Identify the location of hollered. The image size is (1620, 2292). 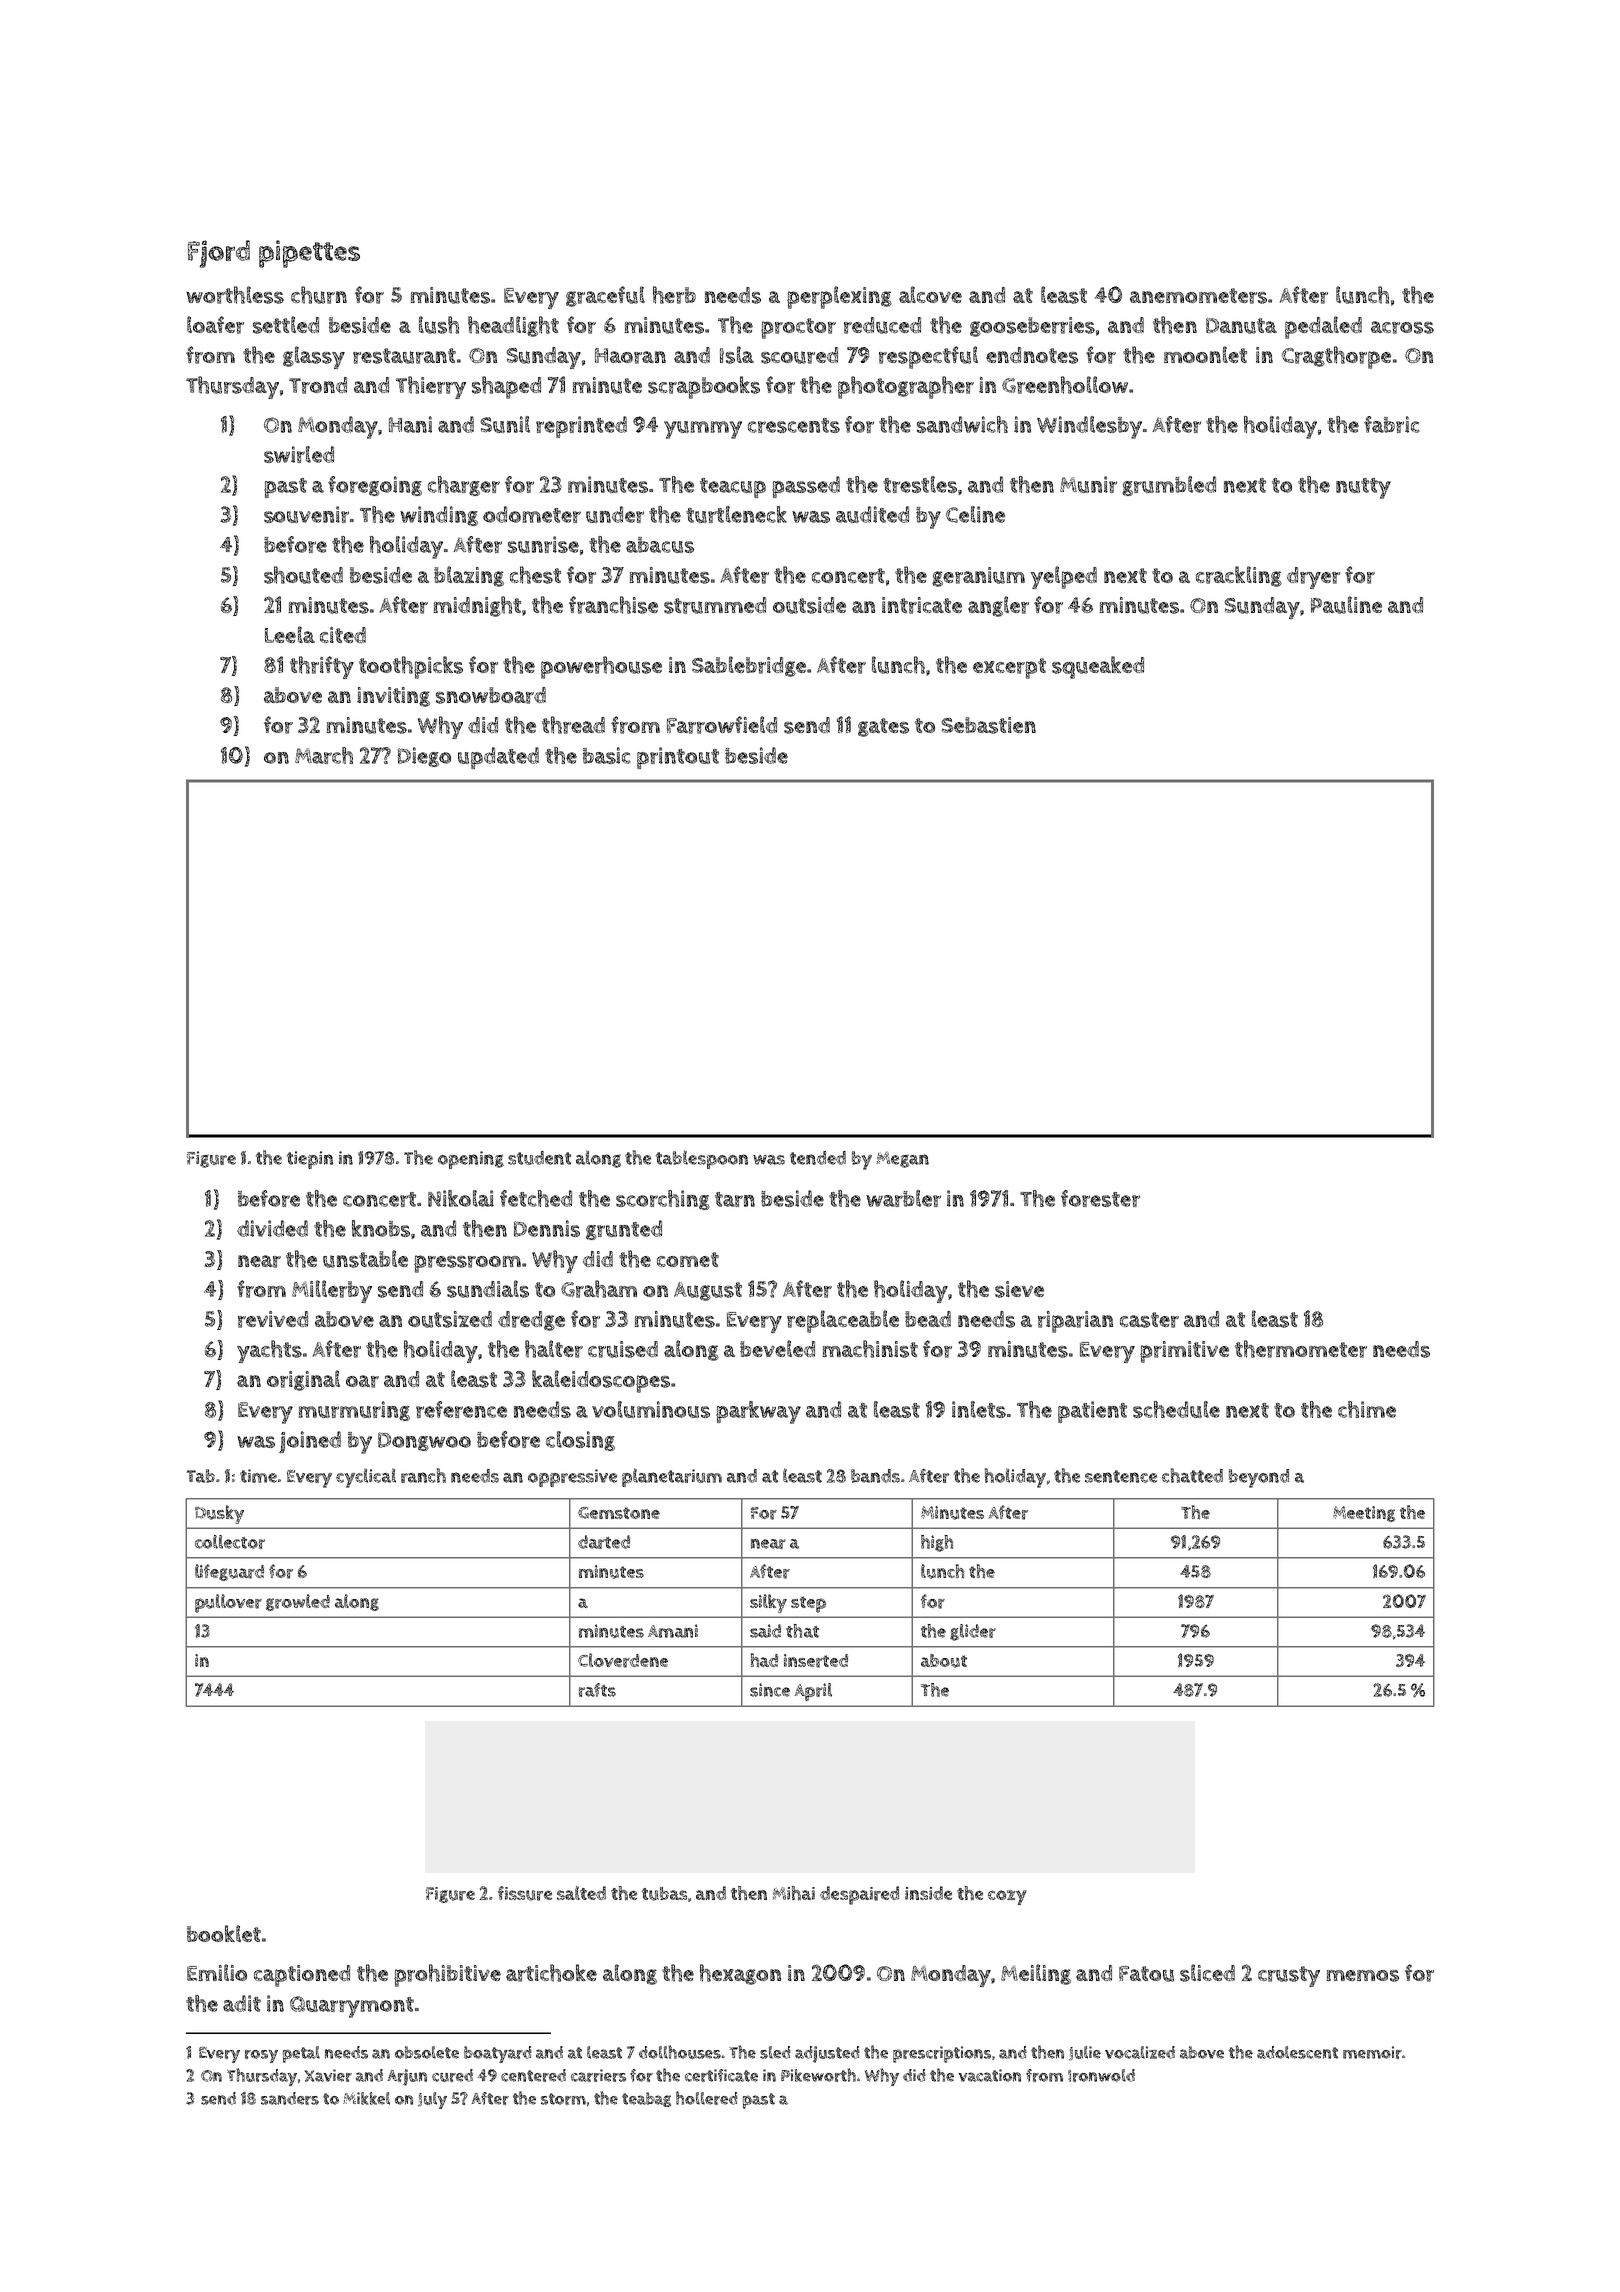
(707, 2098).
